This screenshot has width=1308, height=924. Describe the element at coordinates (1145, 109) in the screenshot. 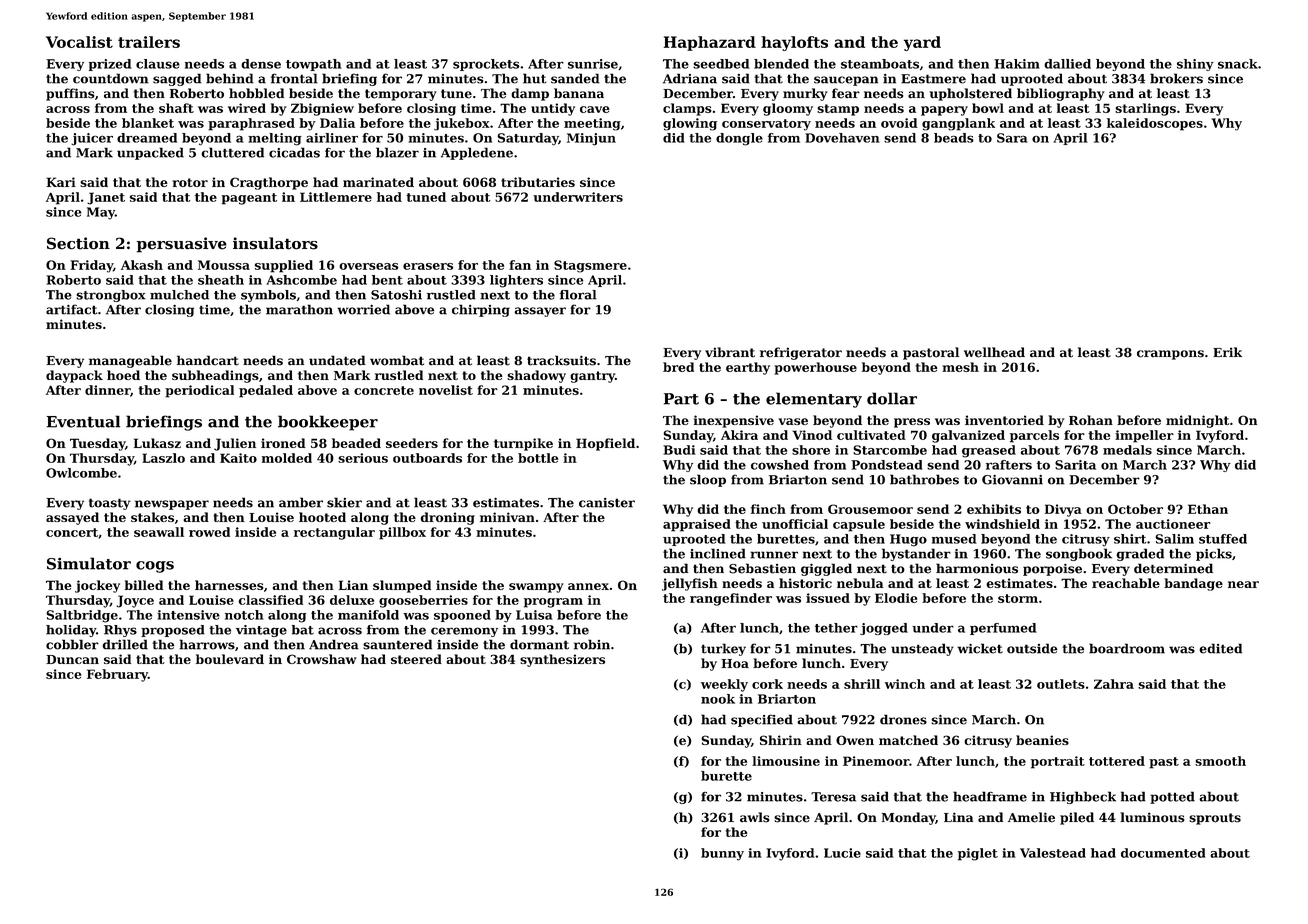

I see `starlings` at that location.
